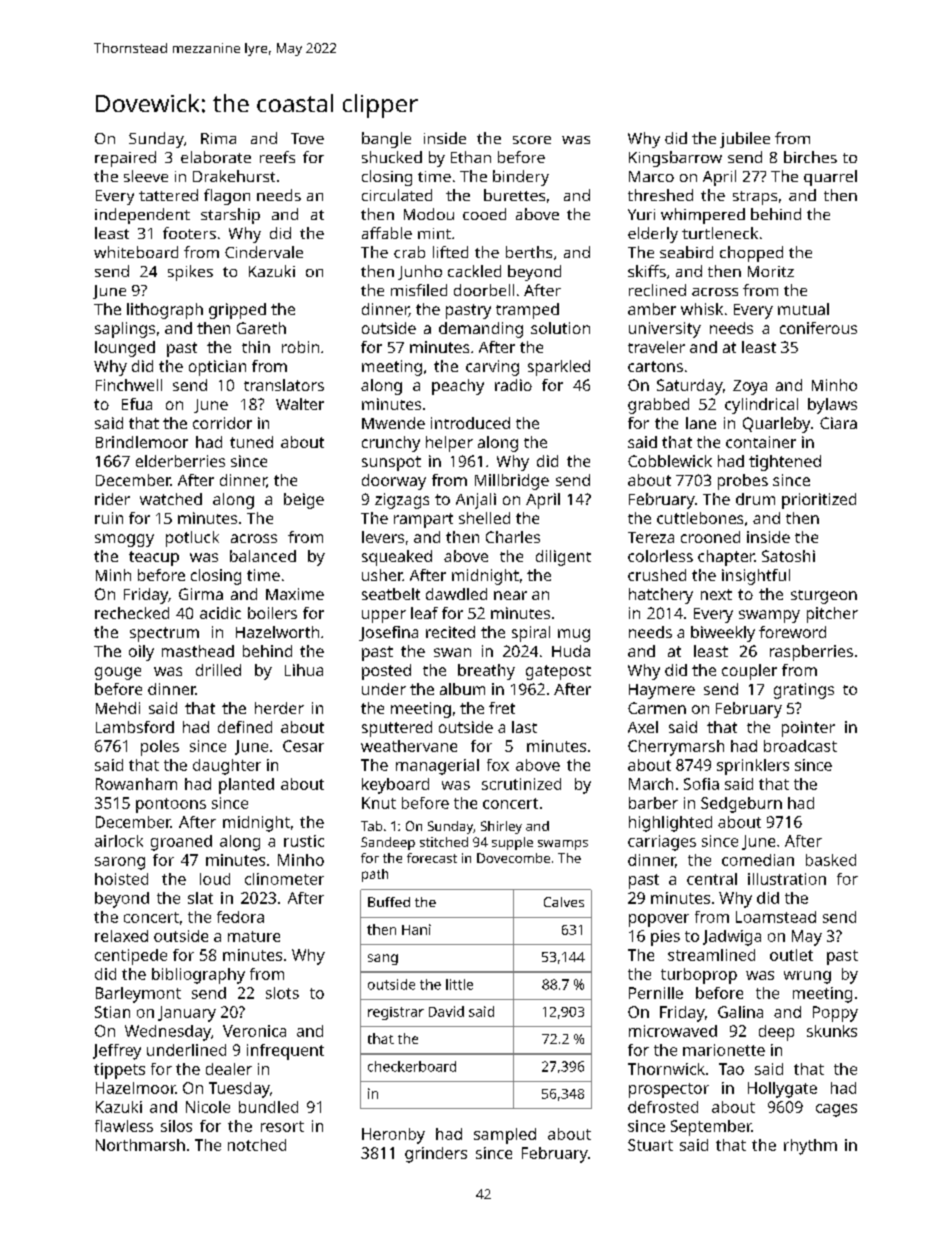 Image resolution: width=952 pixels, height=1233 pixels. What do you see at coordinates (429, 214) in the screenshot?
I see `Modou` at bounding box center [429, 214].
